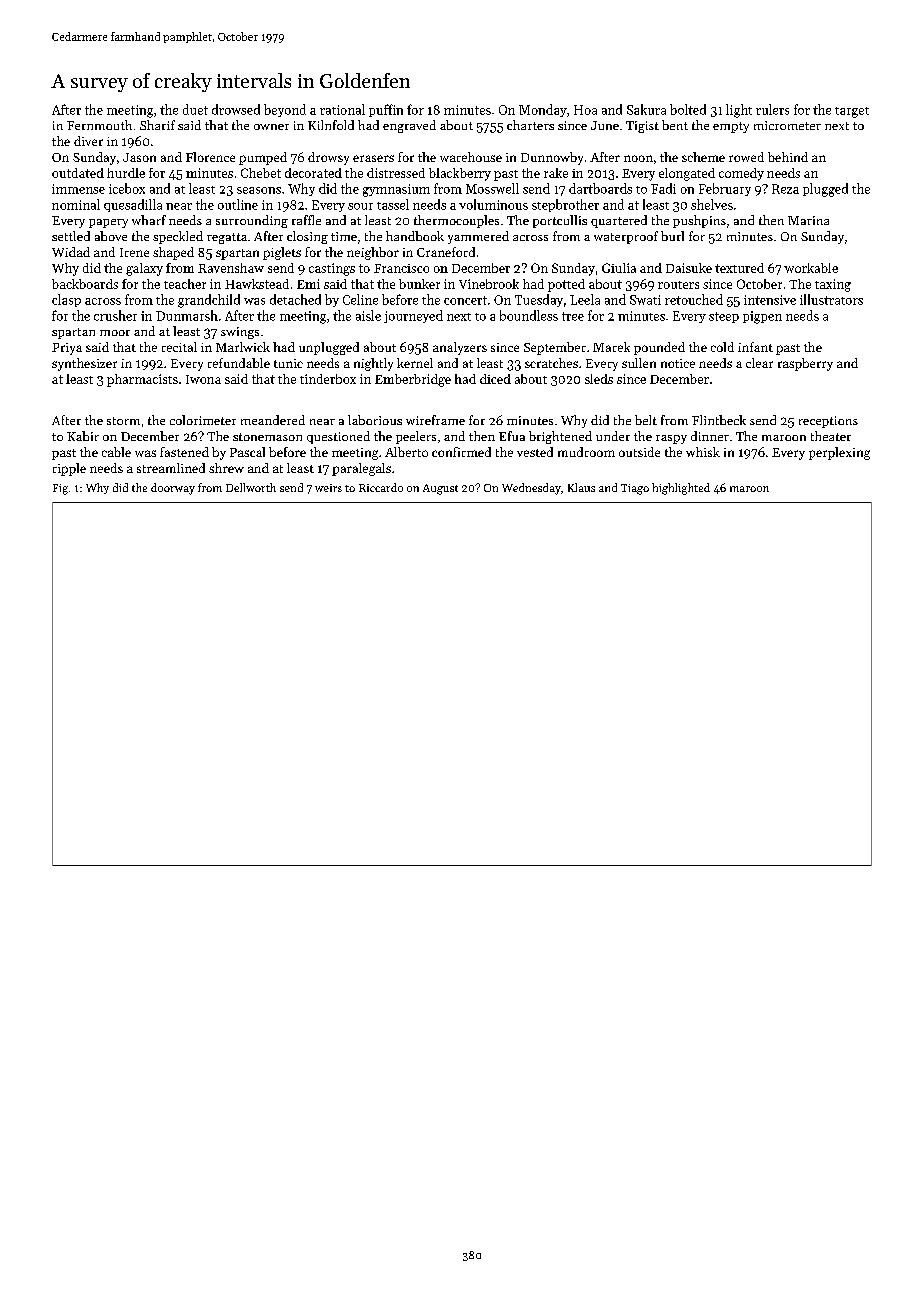 The image size is (924, 1308). Describe the element at coordinates (413, 316) in the screenshot. I see `journeyed` at that location.
